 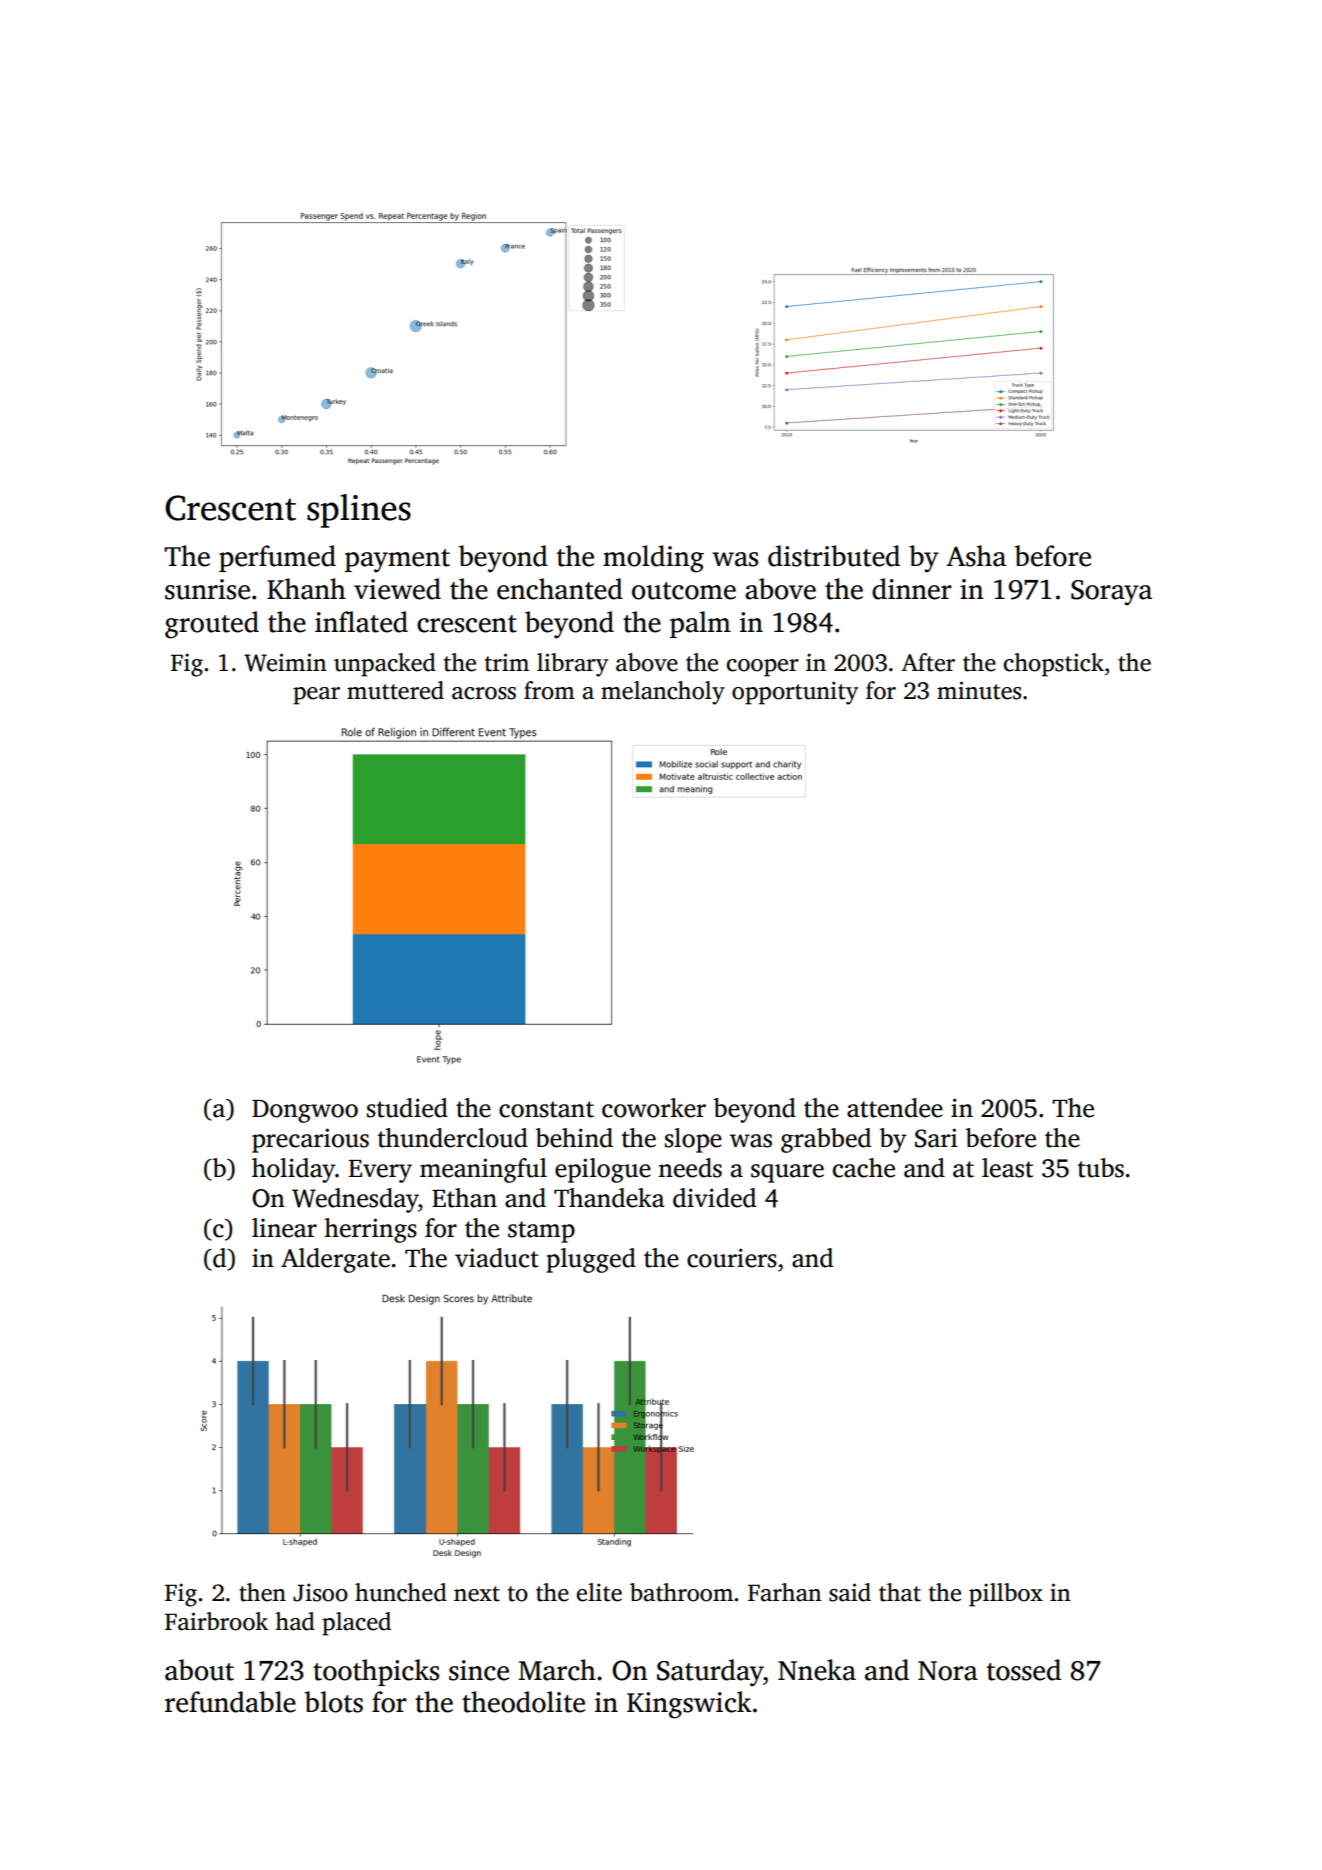 What do you see at coordinates (1006, 1595) in the page?
I see `pillbox` at bounding box center [1006, 1595].
